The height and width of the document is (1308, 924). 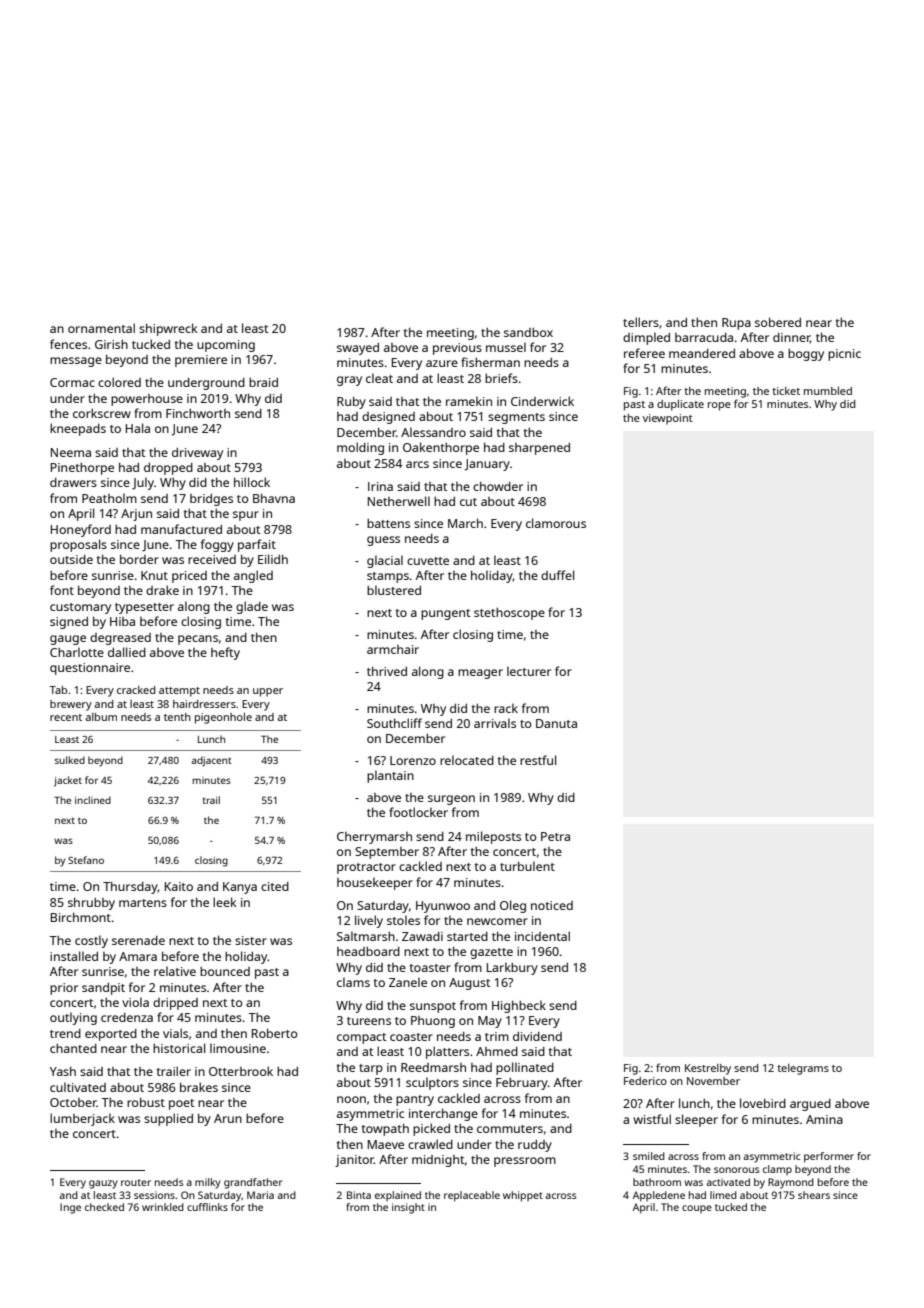 What do you see at coordinates (93, 800) in the document?
I see `inclined` at bounding box center [93, 800].
